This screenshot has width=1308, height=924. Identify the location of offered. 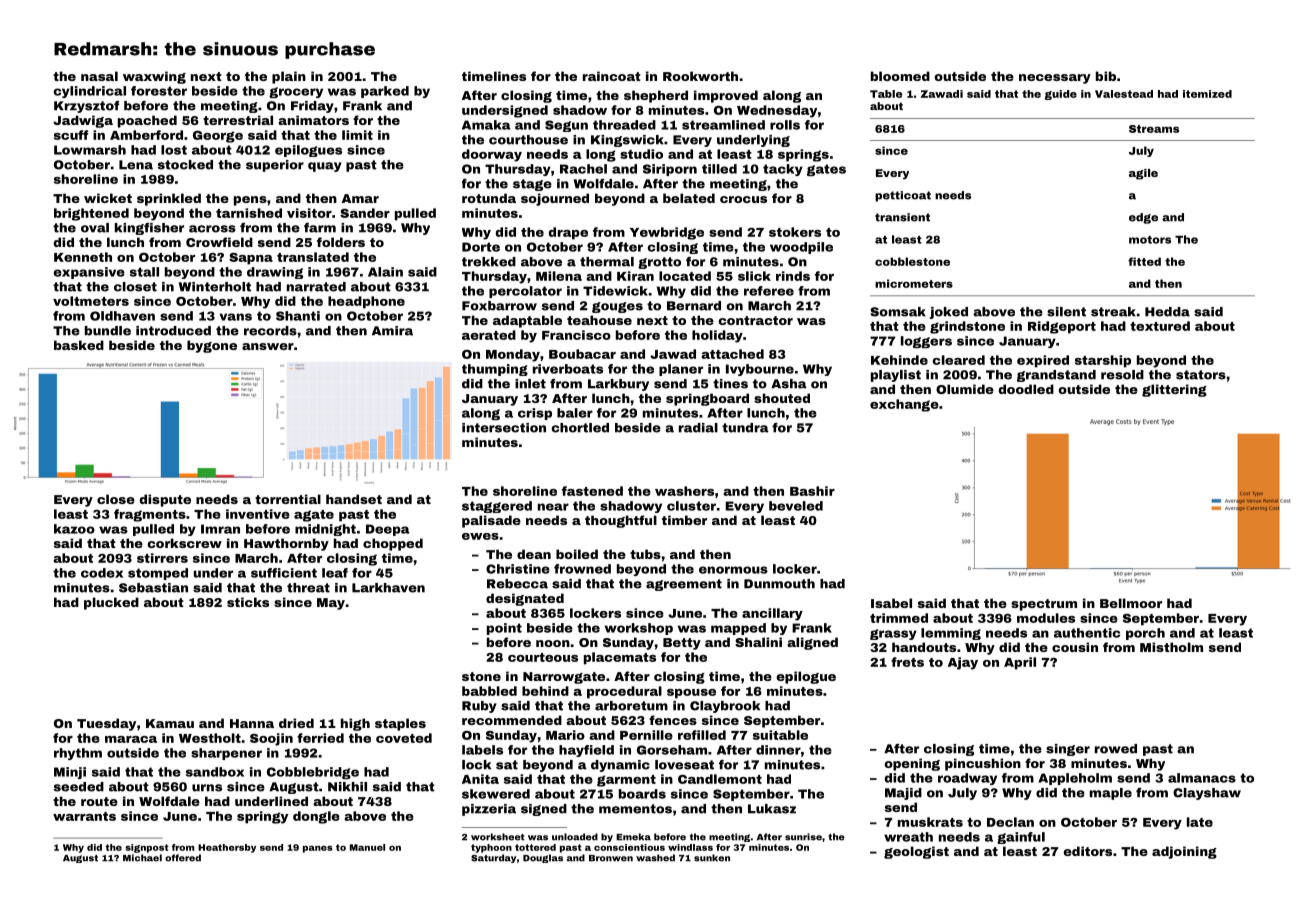
(183, 858).
